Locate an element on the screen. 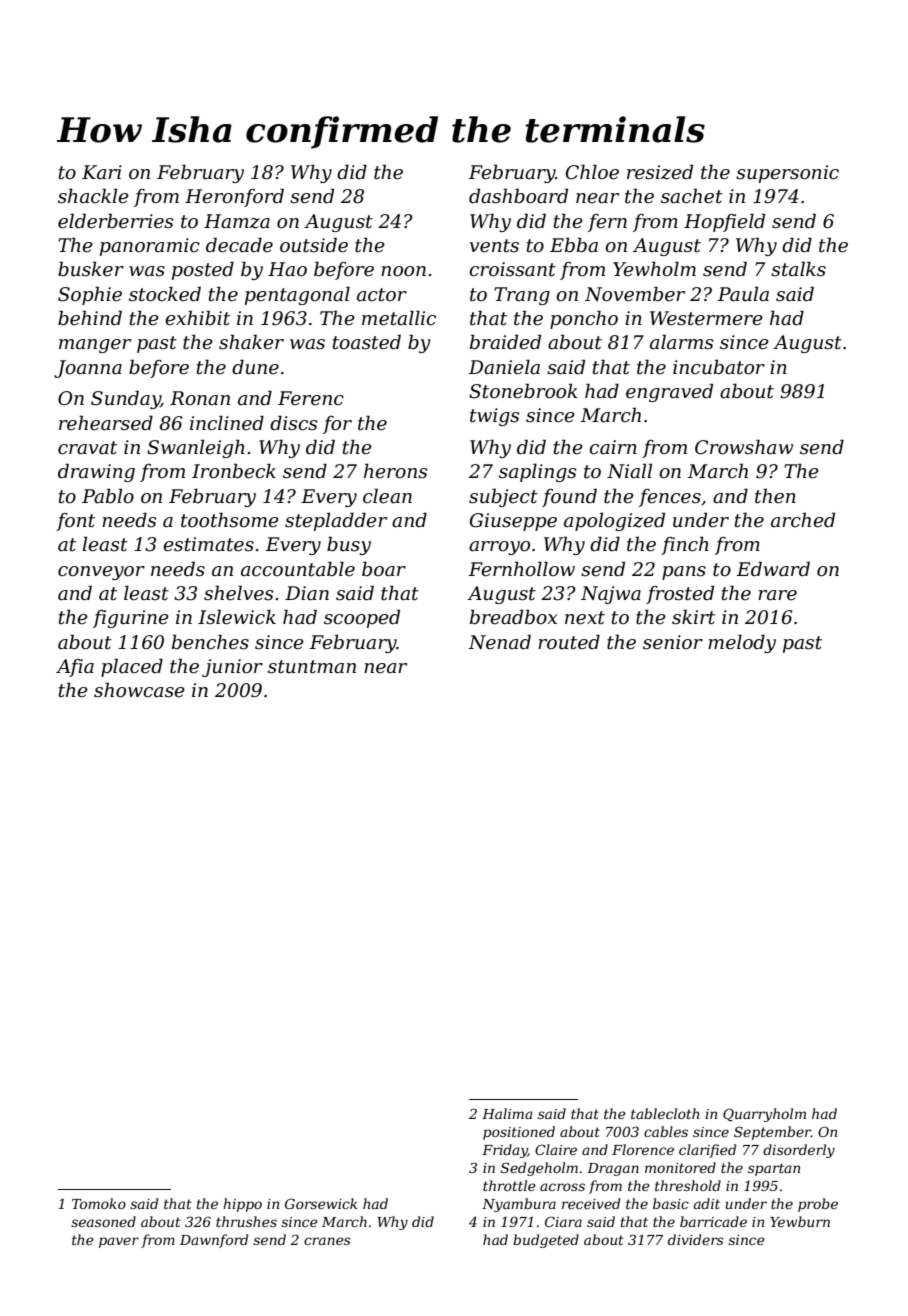  then is located at coordinates (775, 496).
